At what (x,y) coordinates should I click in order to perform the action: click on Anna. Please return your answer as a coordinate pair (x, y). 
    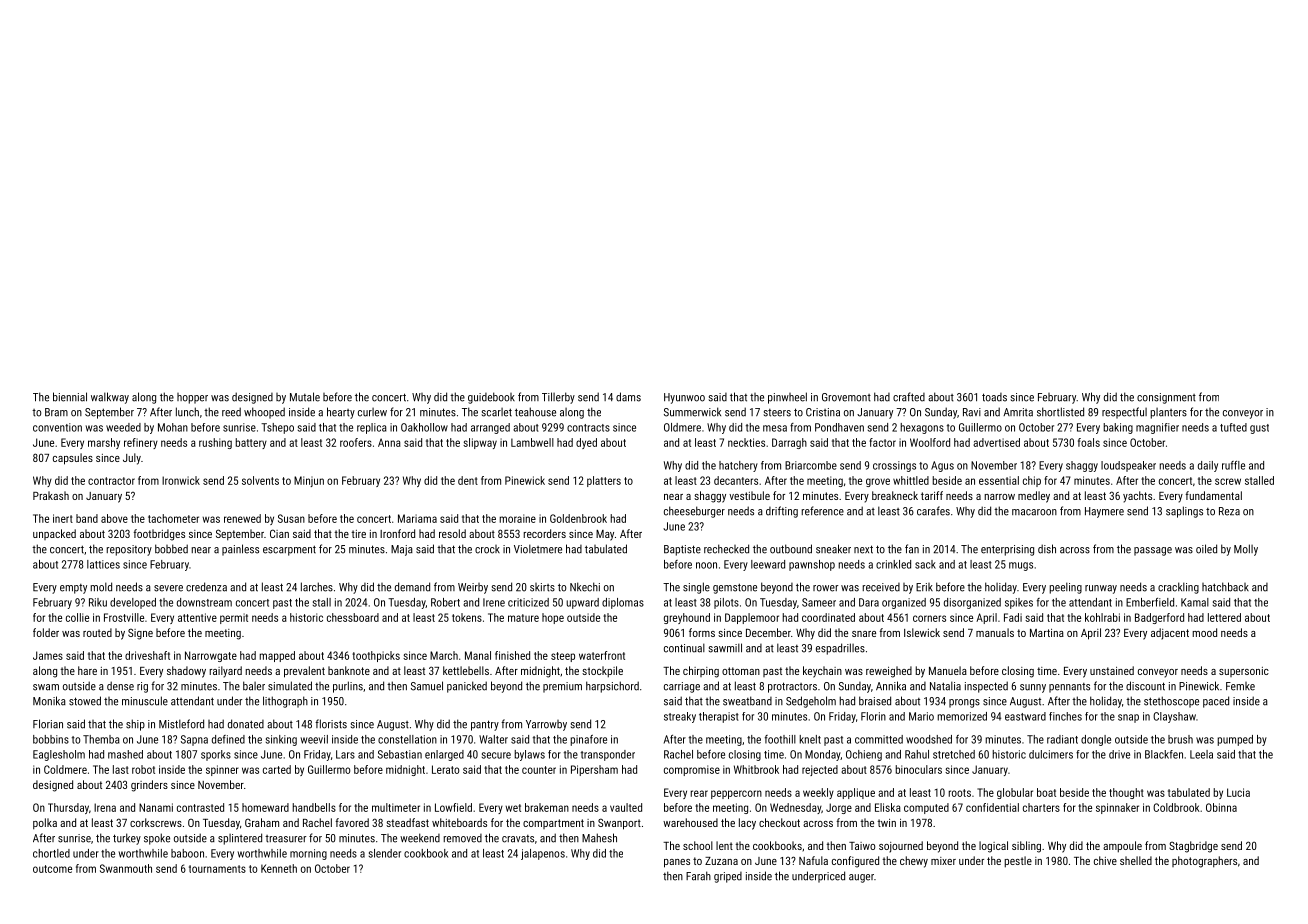
    Looking at the image, I should click on (389, 442).
